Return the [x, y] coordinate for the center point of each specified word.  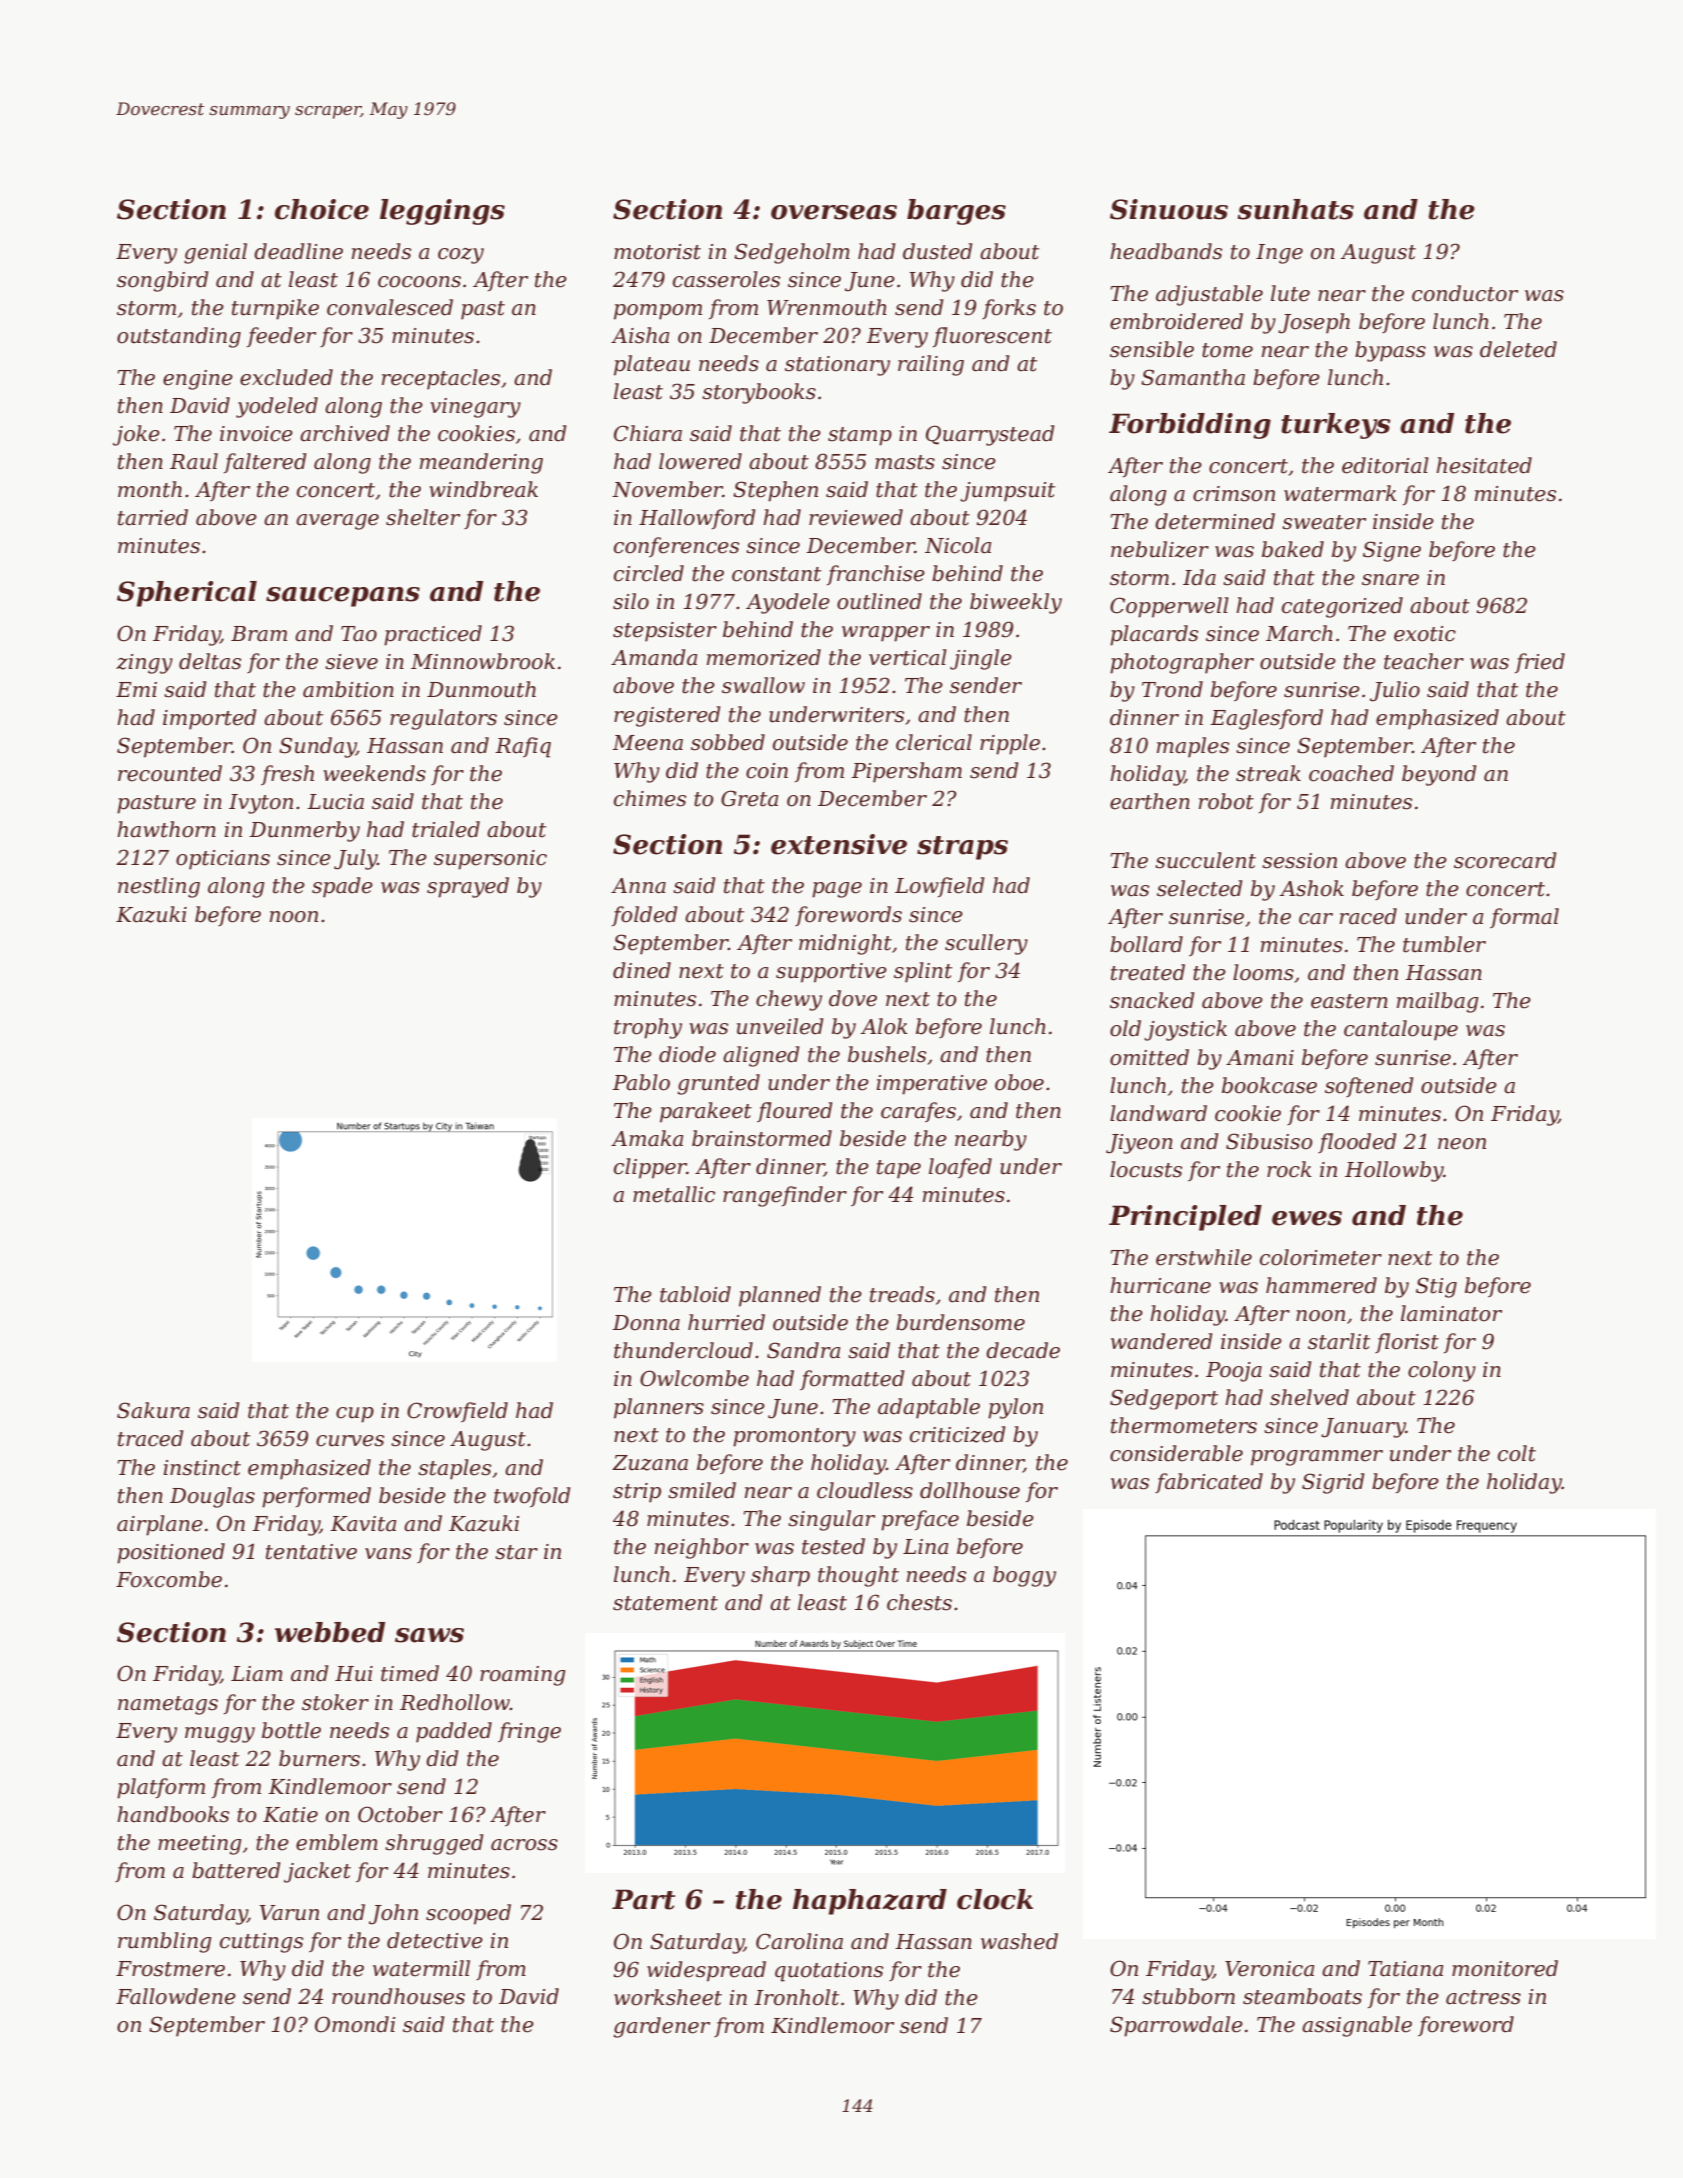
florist [1407, 1343]
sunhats [1296, 209]
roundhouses [398, 1996]
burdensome [960, 1322]
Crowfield [457, 1412]
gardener [661, 2027]
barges [956, 212]
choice [322, 209]
